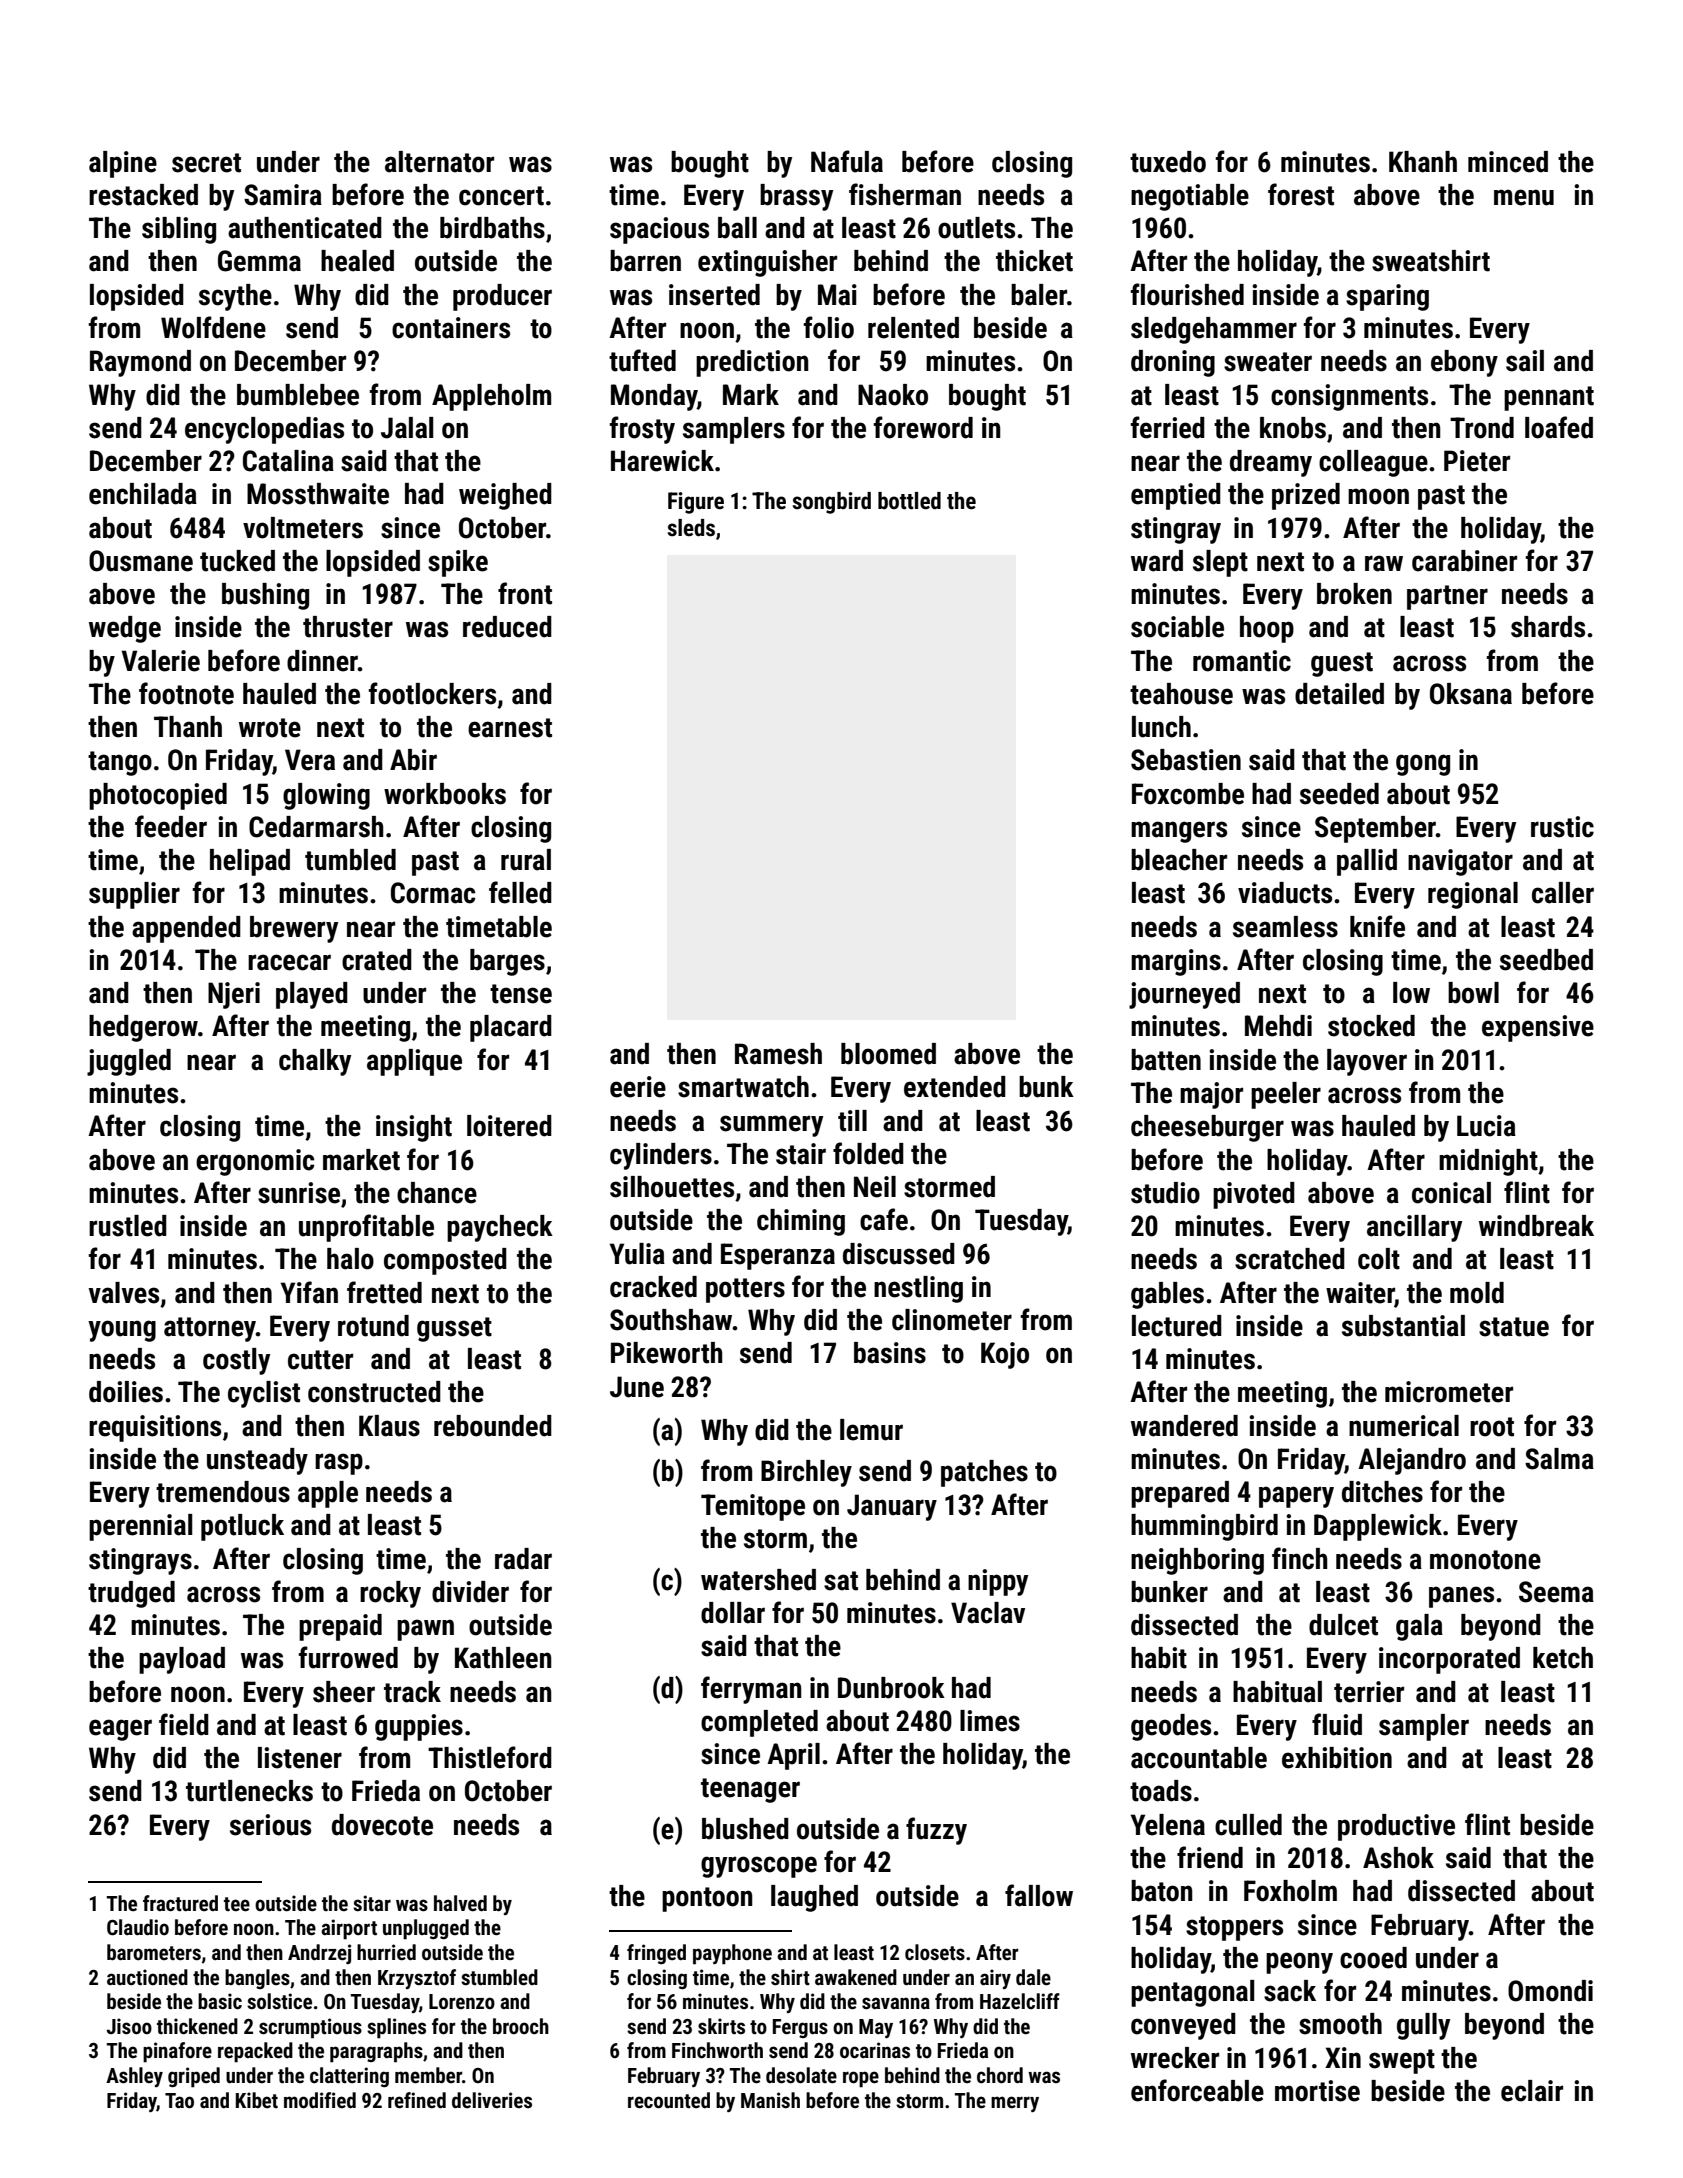 The image size is (1683, 2178). I want to click on Ashok, so click(1398, 1858).
